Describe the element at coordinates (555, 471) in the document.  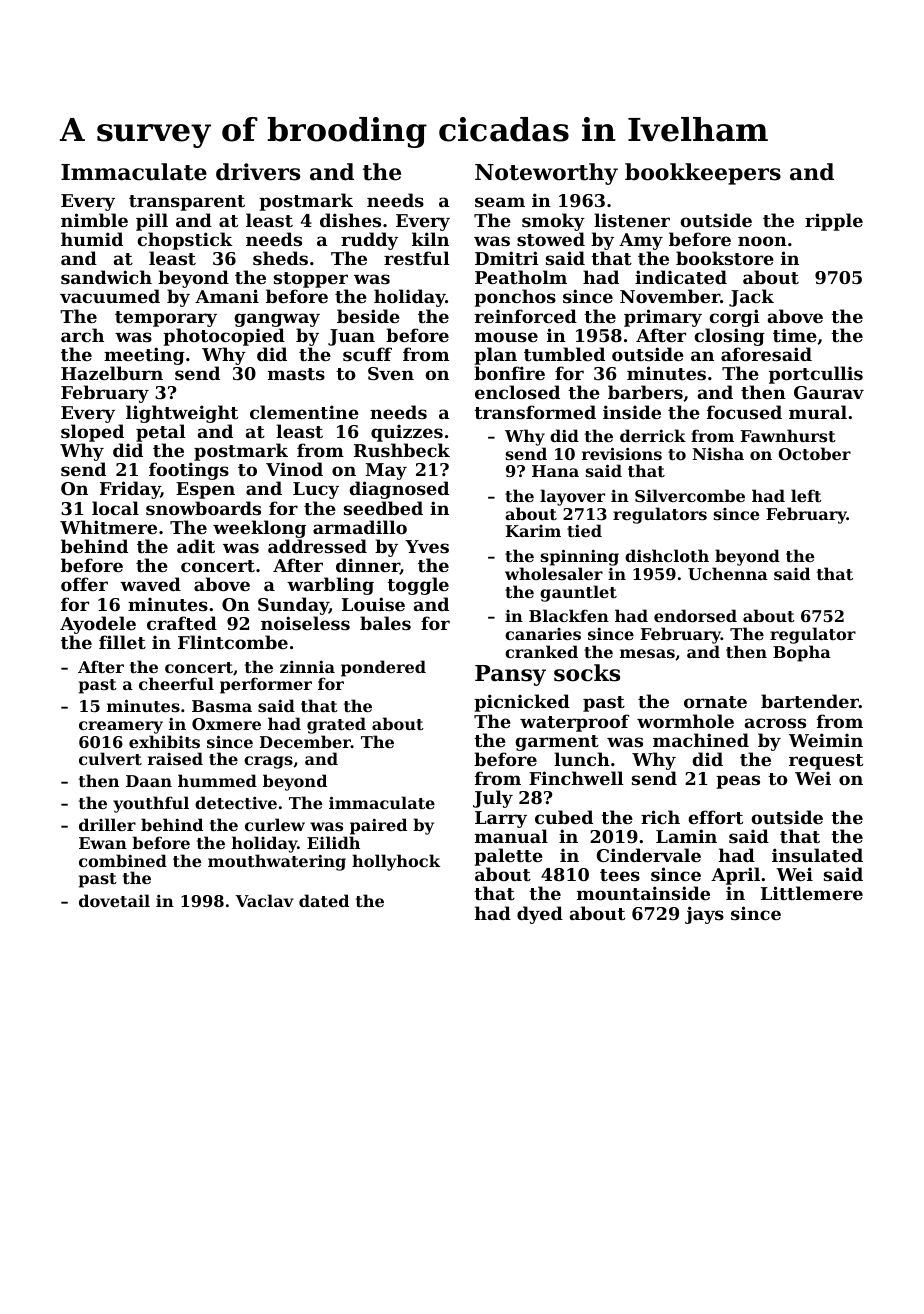
I see `Hana` at that location.
